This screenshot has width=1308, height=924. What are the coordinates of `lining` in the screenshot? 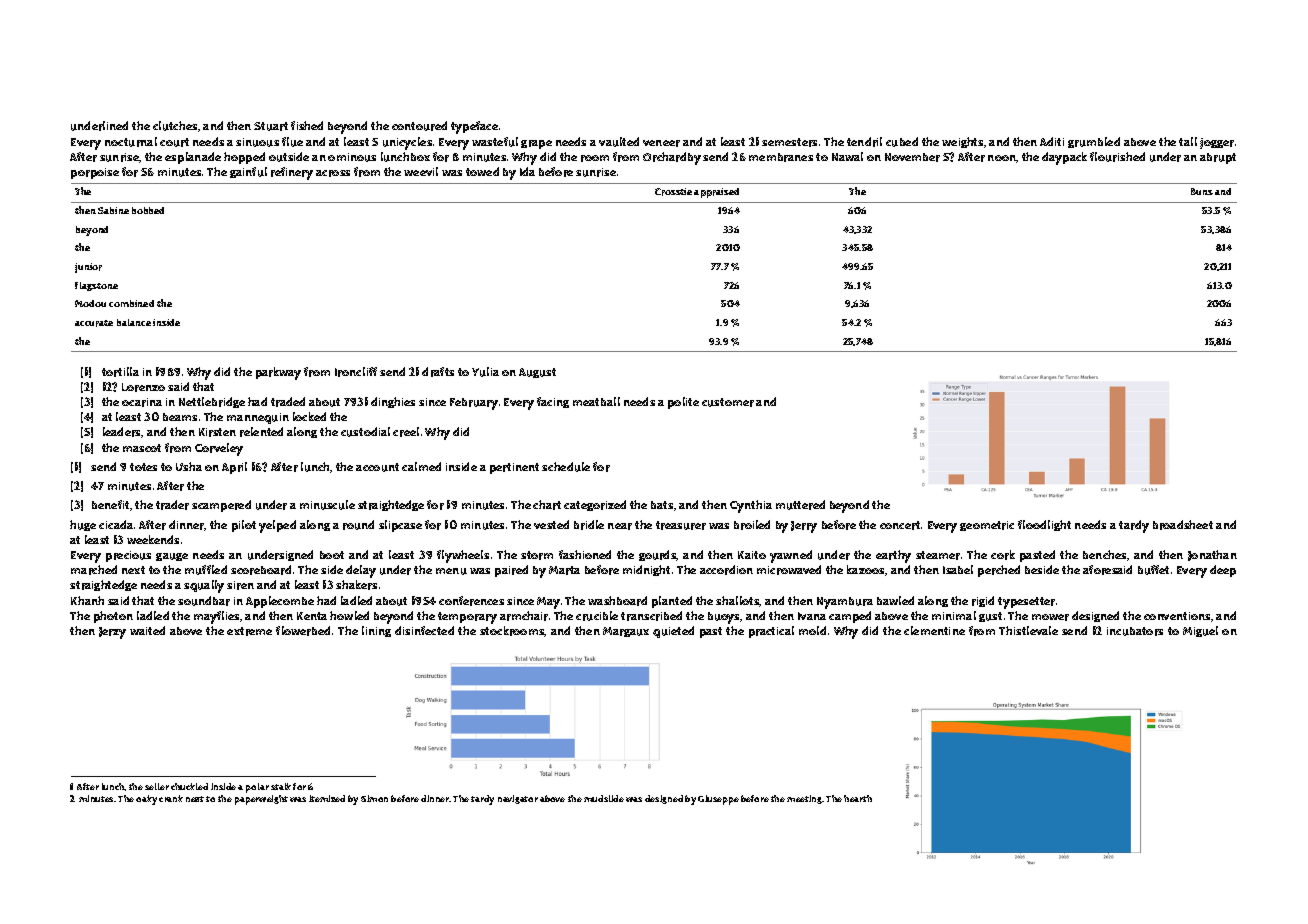 It's located at (376, 631).
